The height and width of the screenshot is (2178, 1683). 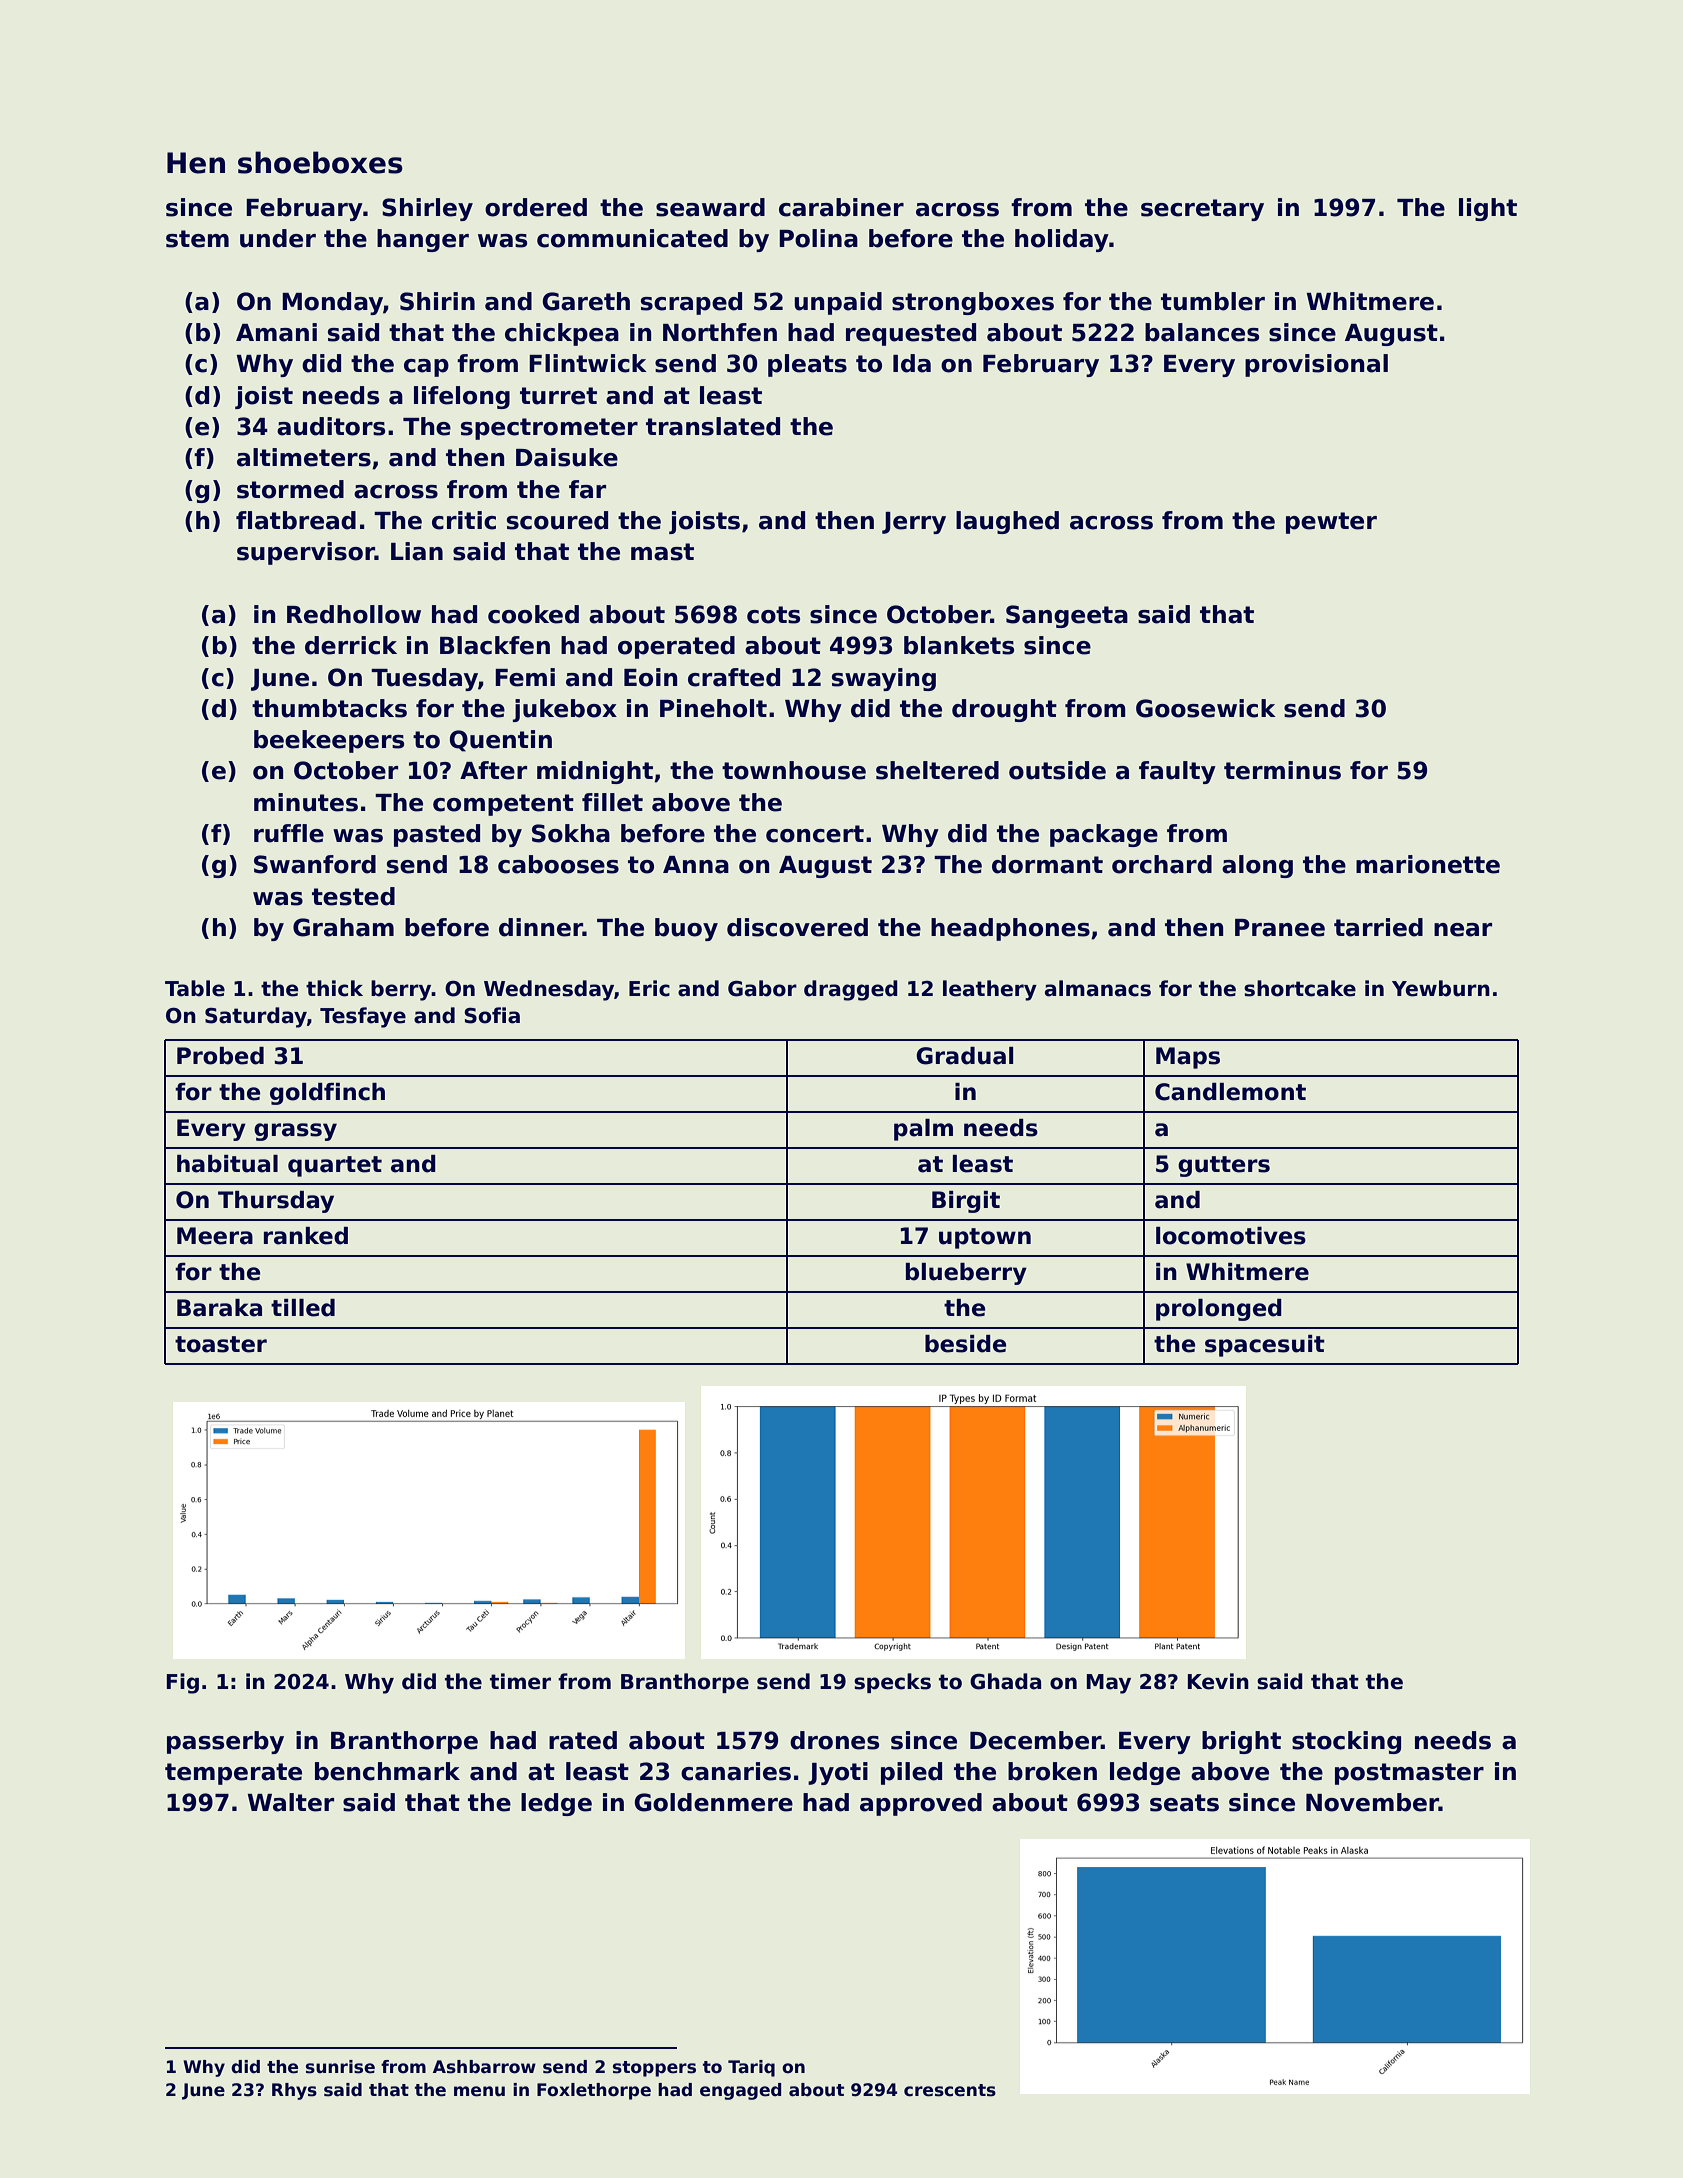 I want to click on pewter, so click(x=1331, y=523).
